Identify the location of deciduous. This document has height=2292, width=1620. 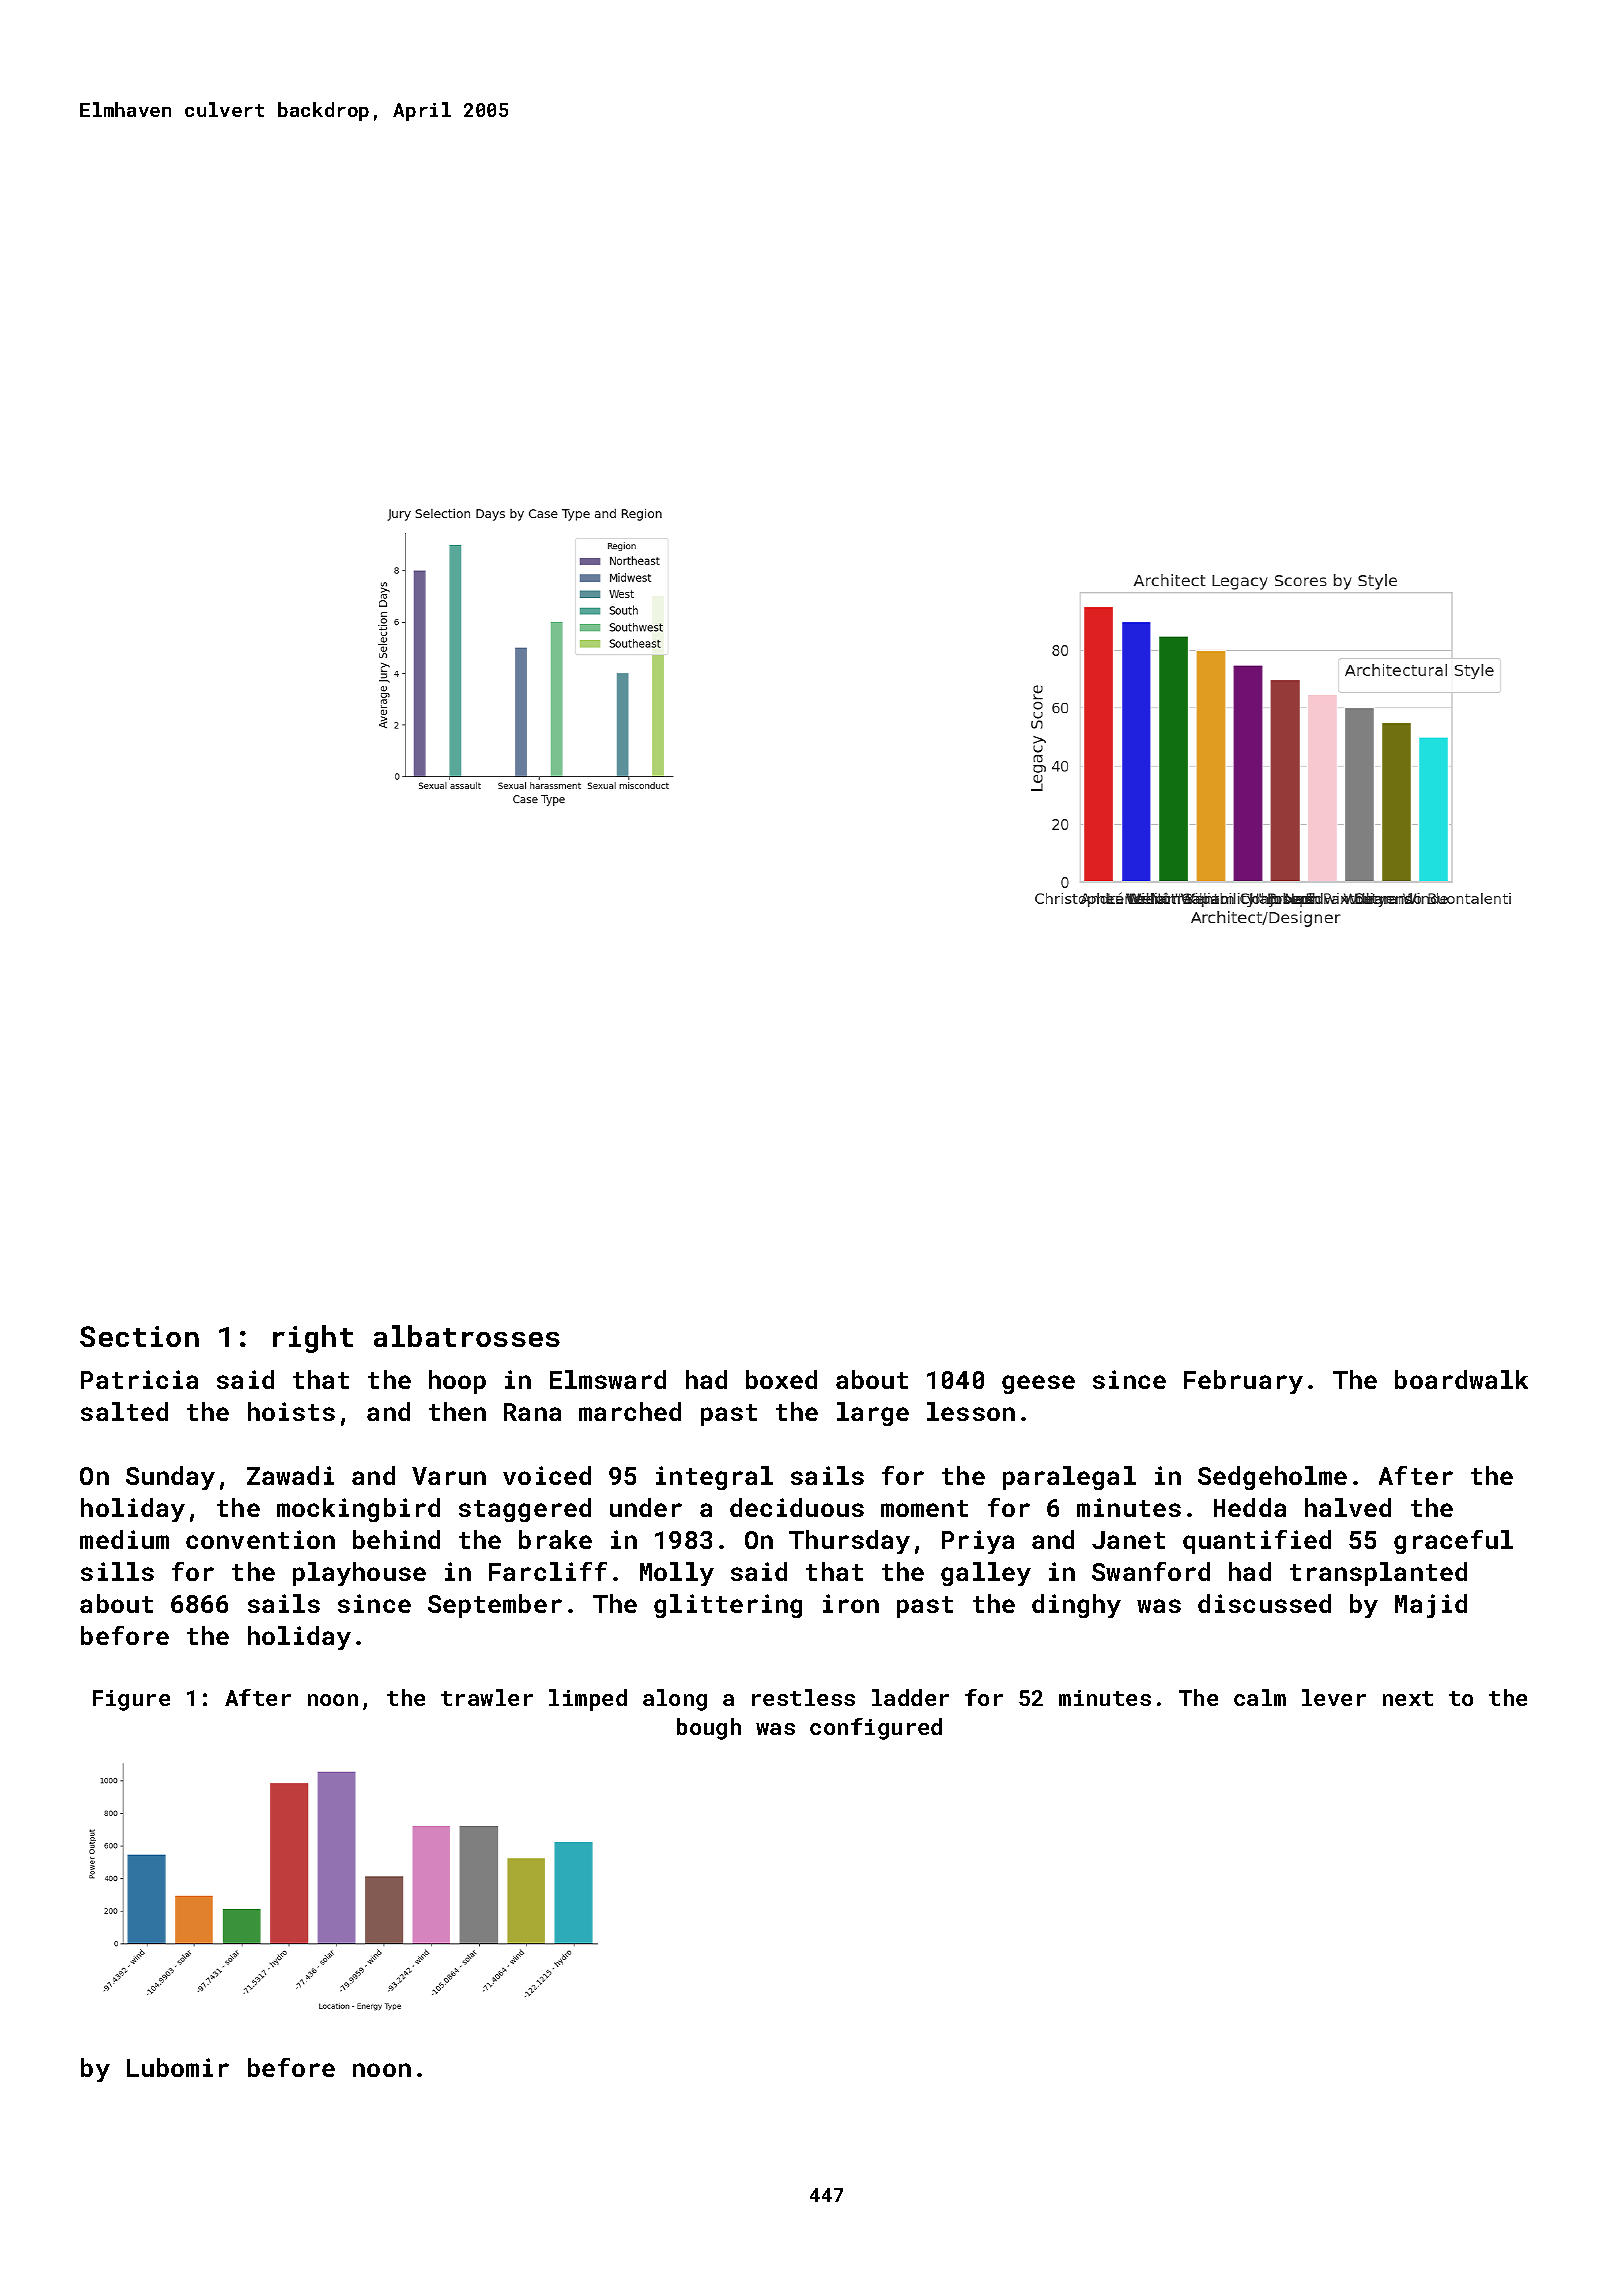
(797, 1507).
